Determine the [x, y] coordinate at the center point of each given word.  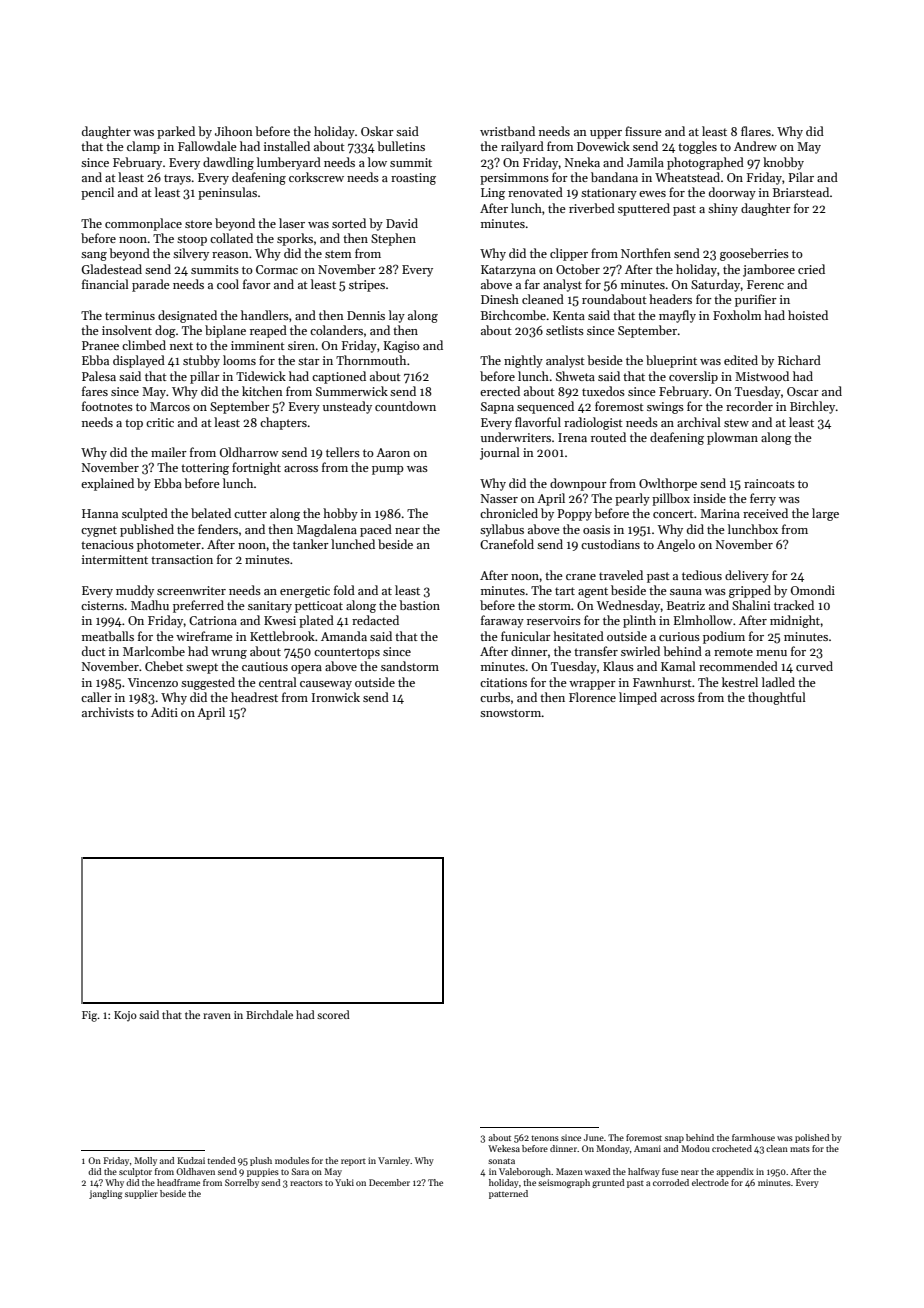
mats [800, 1149]
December [389, 1182]
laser [292, 223]
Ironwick [336, 697]
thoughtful [777, 698]
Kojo [125, 1016]
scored [333, 1014]
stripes [367, 286]
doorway [732, 193]
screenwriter [191, 590]
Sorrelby [242, 1183]
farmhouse [753, 1137]
